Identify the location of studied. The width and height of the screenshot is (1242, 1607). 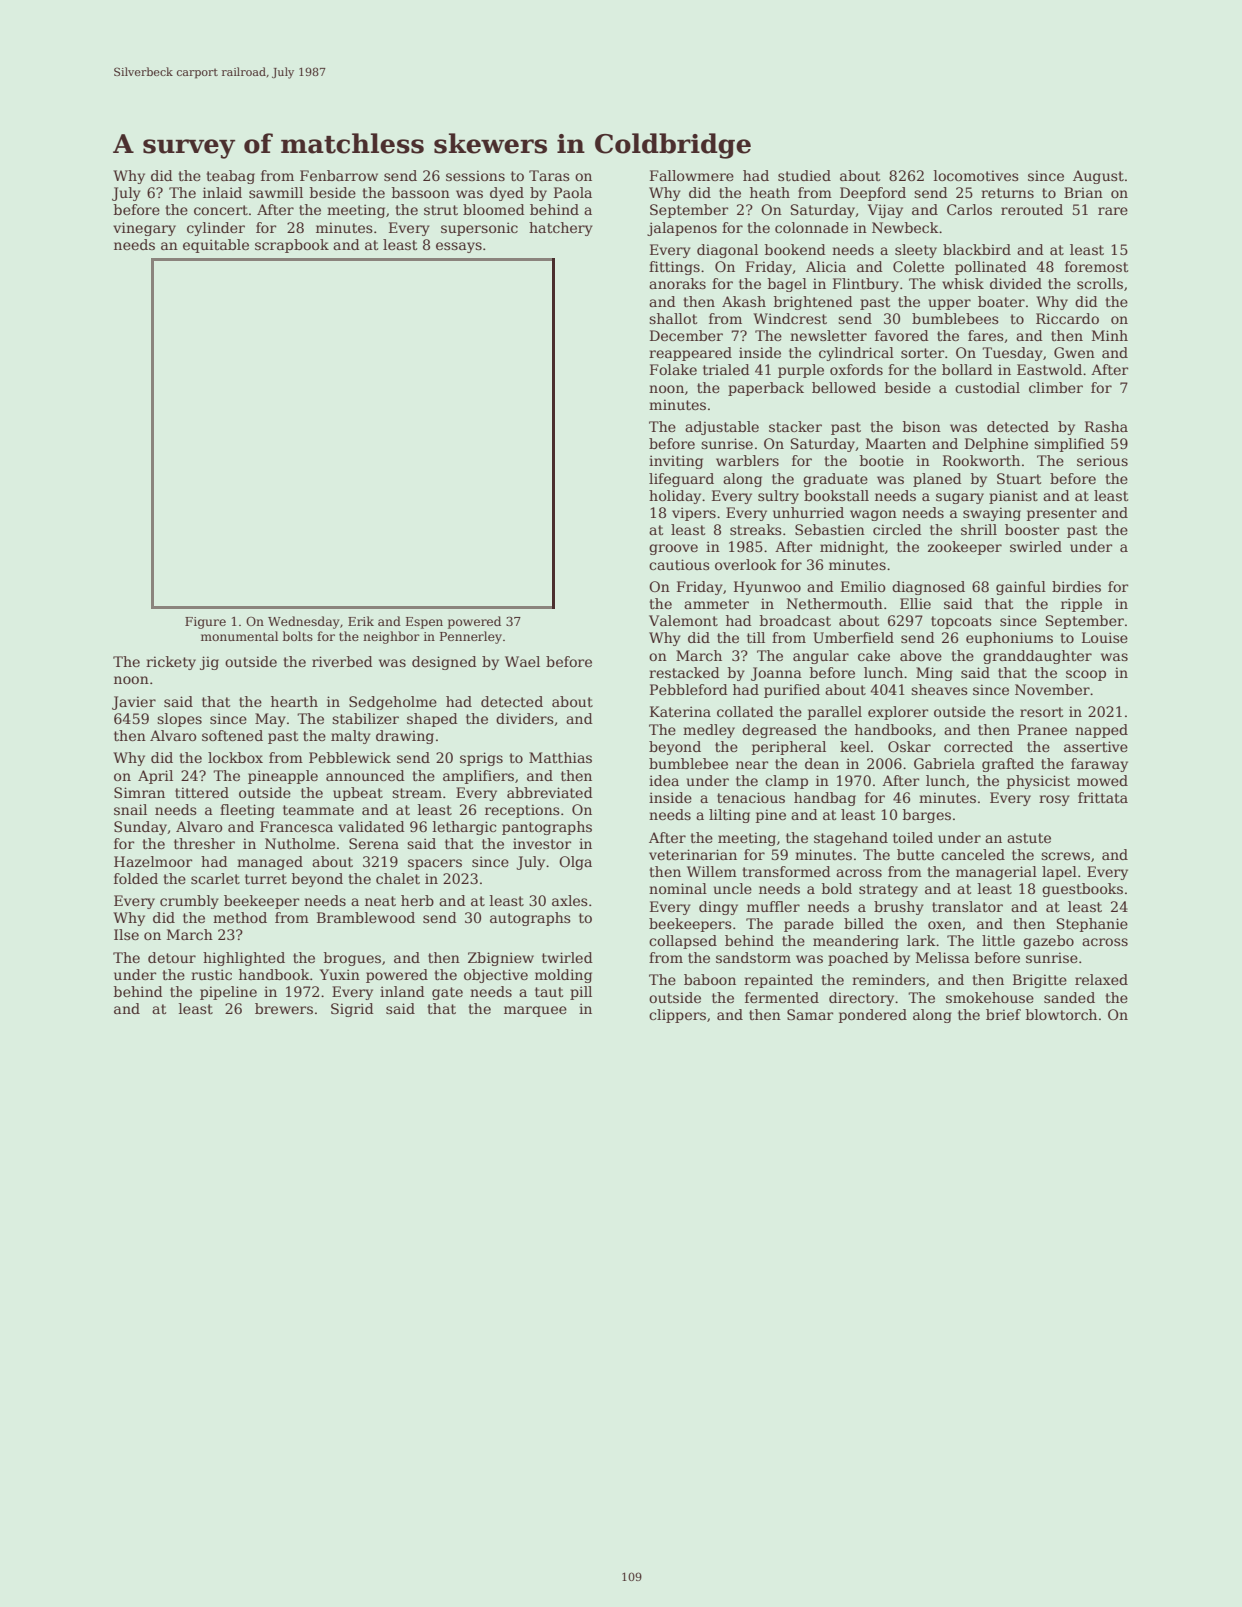
(804, 175).
